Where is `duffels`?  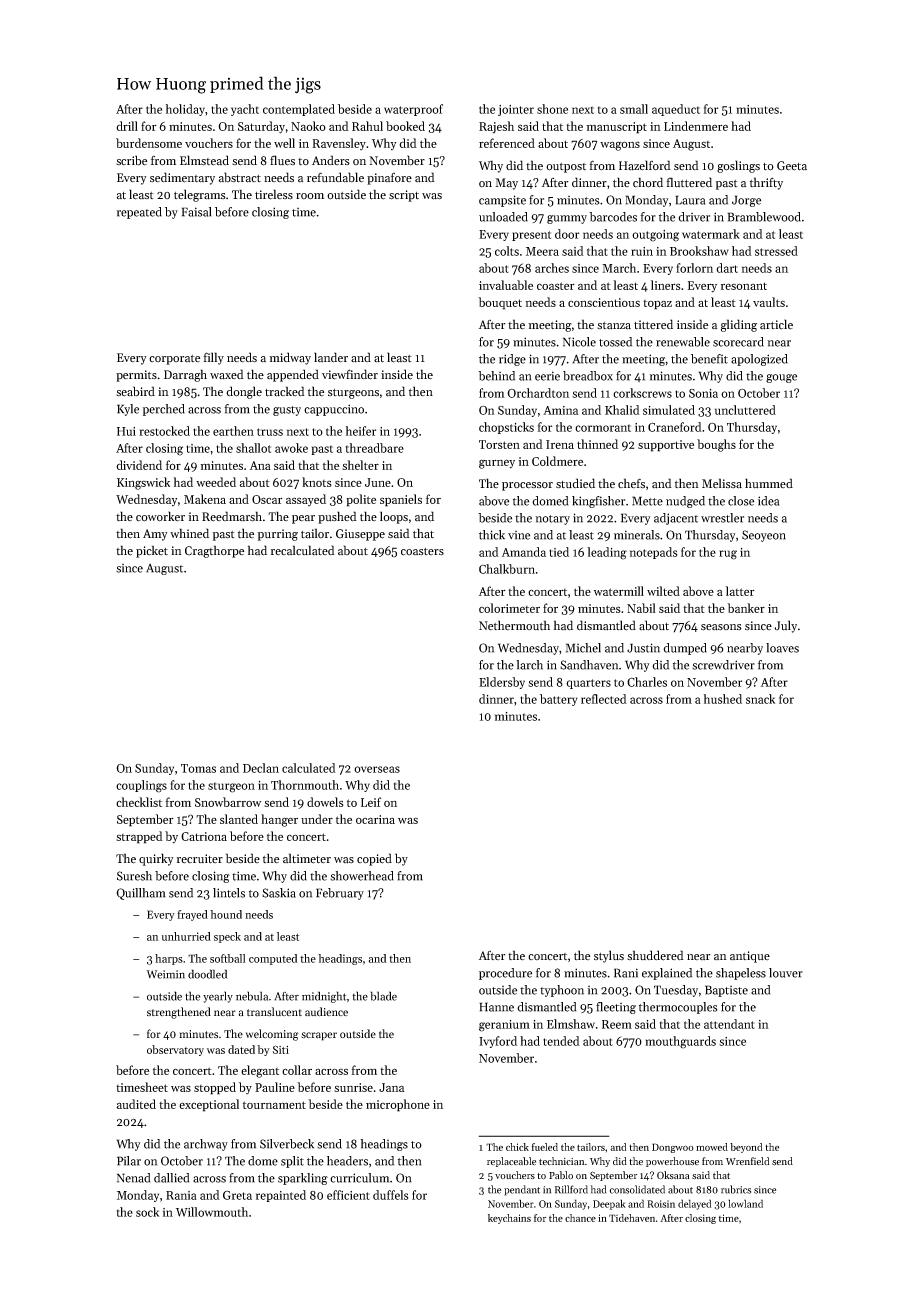
duffels is located at coordinates (390, 1195).
